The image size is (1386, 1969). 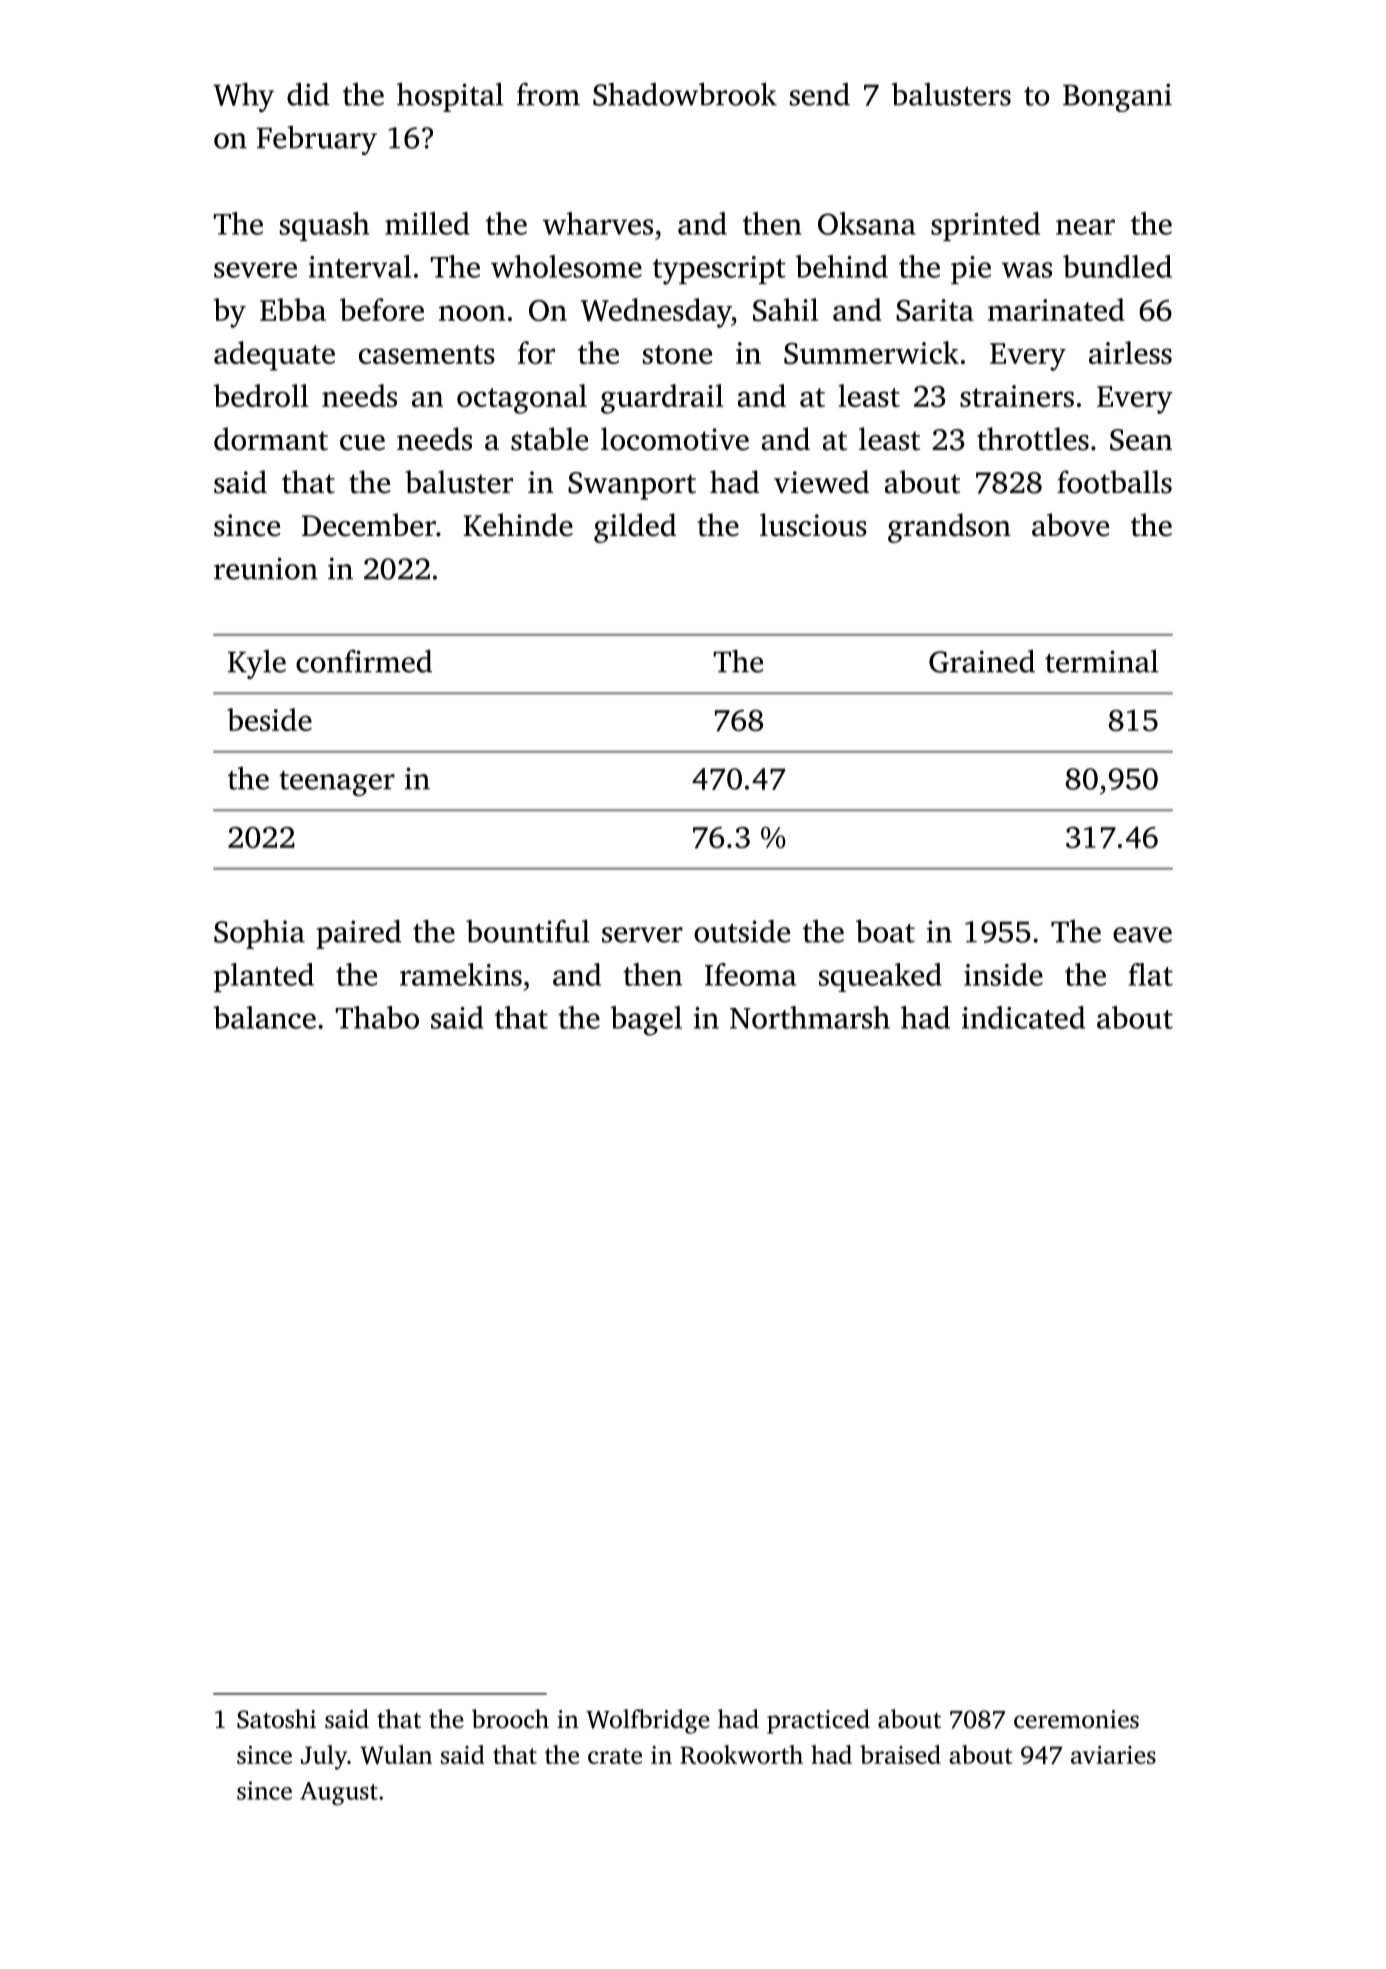 I want to click on Shadowbrook, so click(x=685, y=94).
